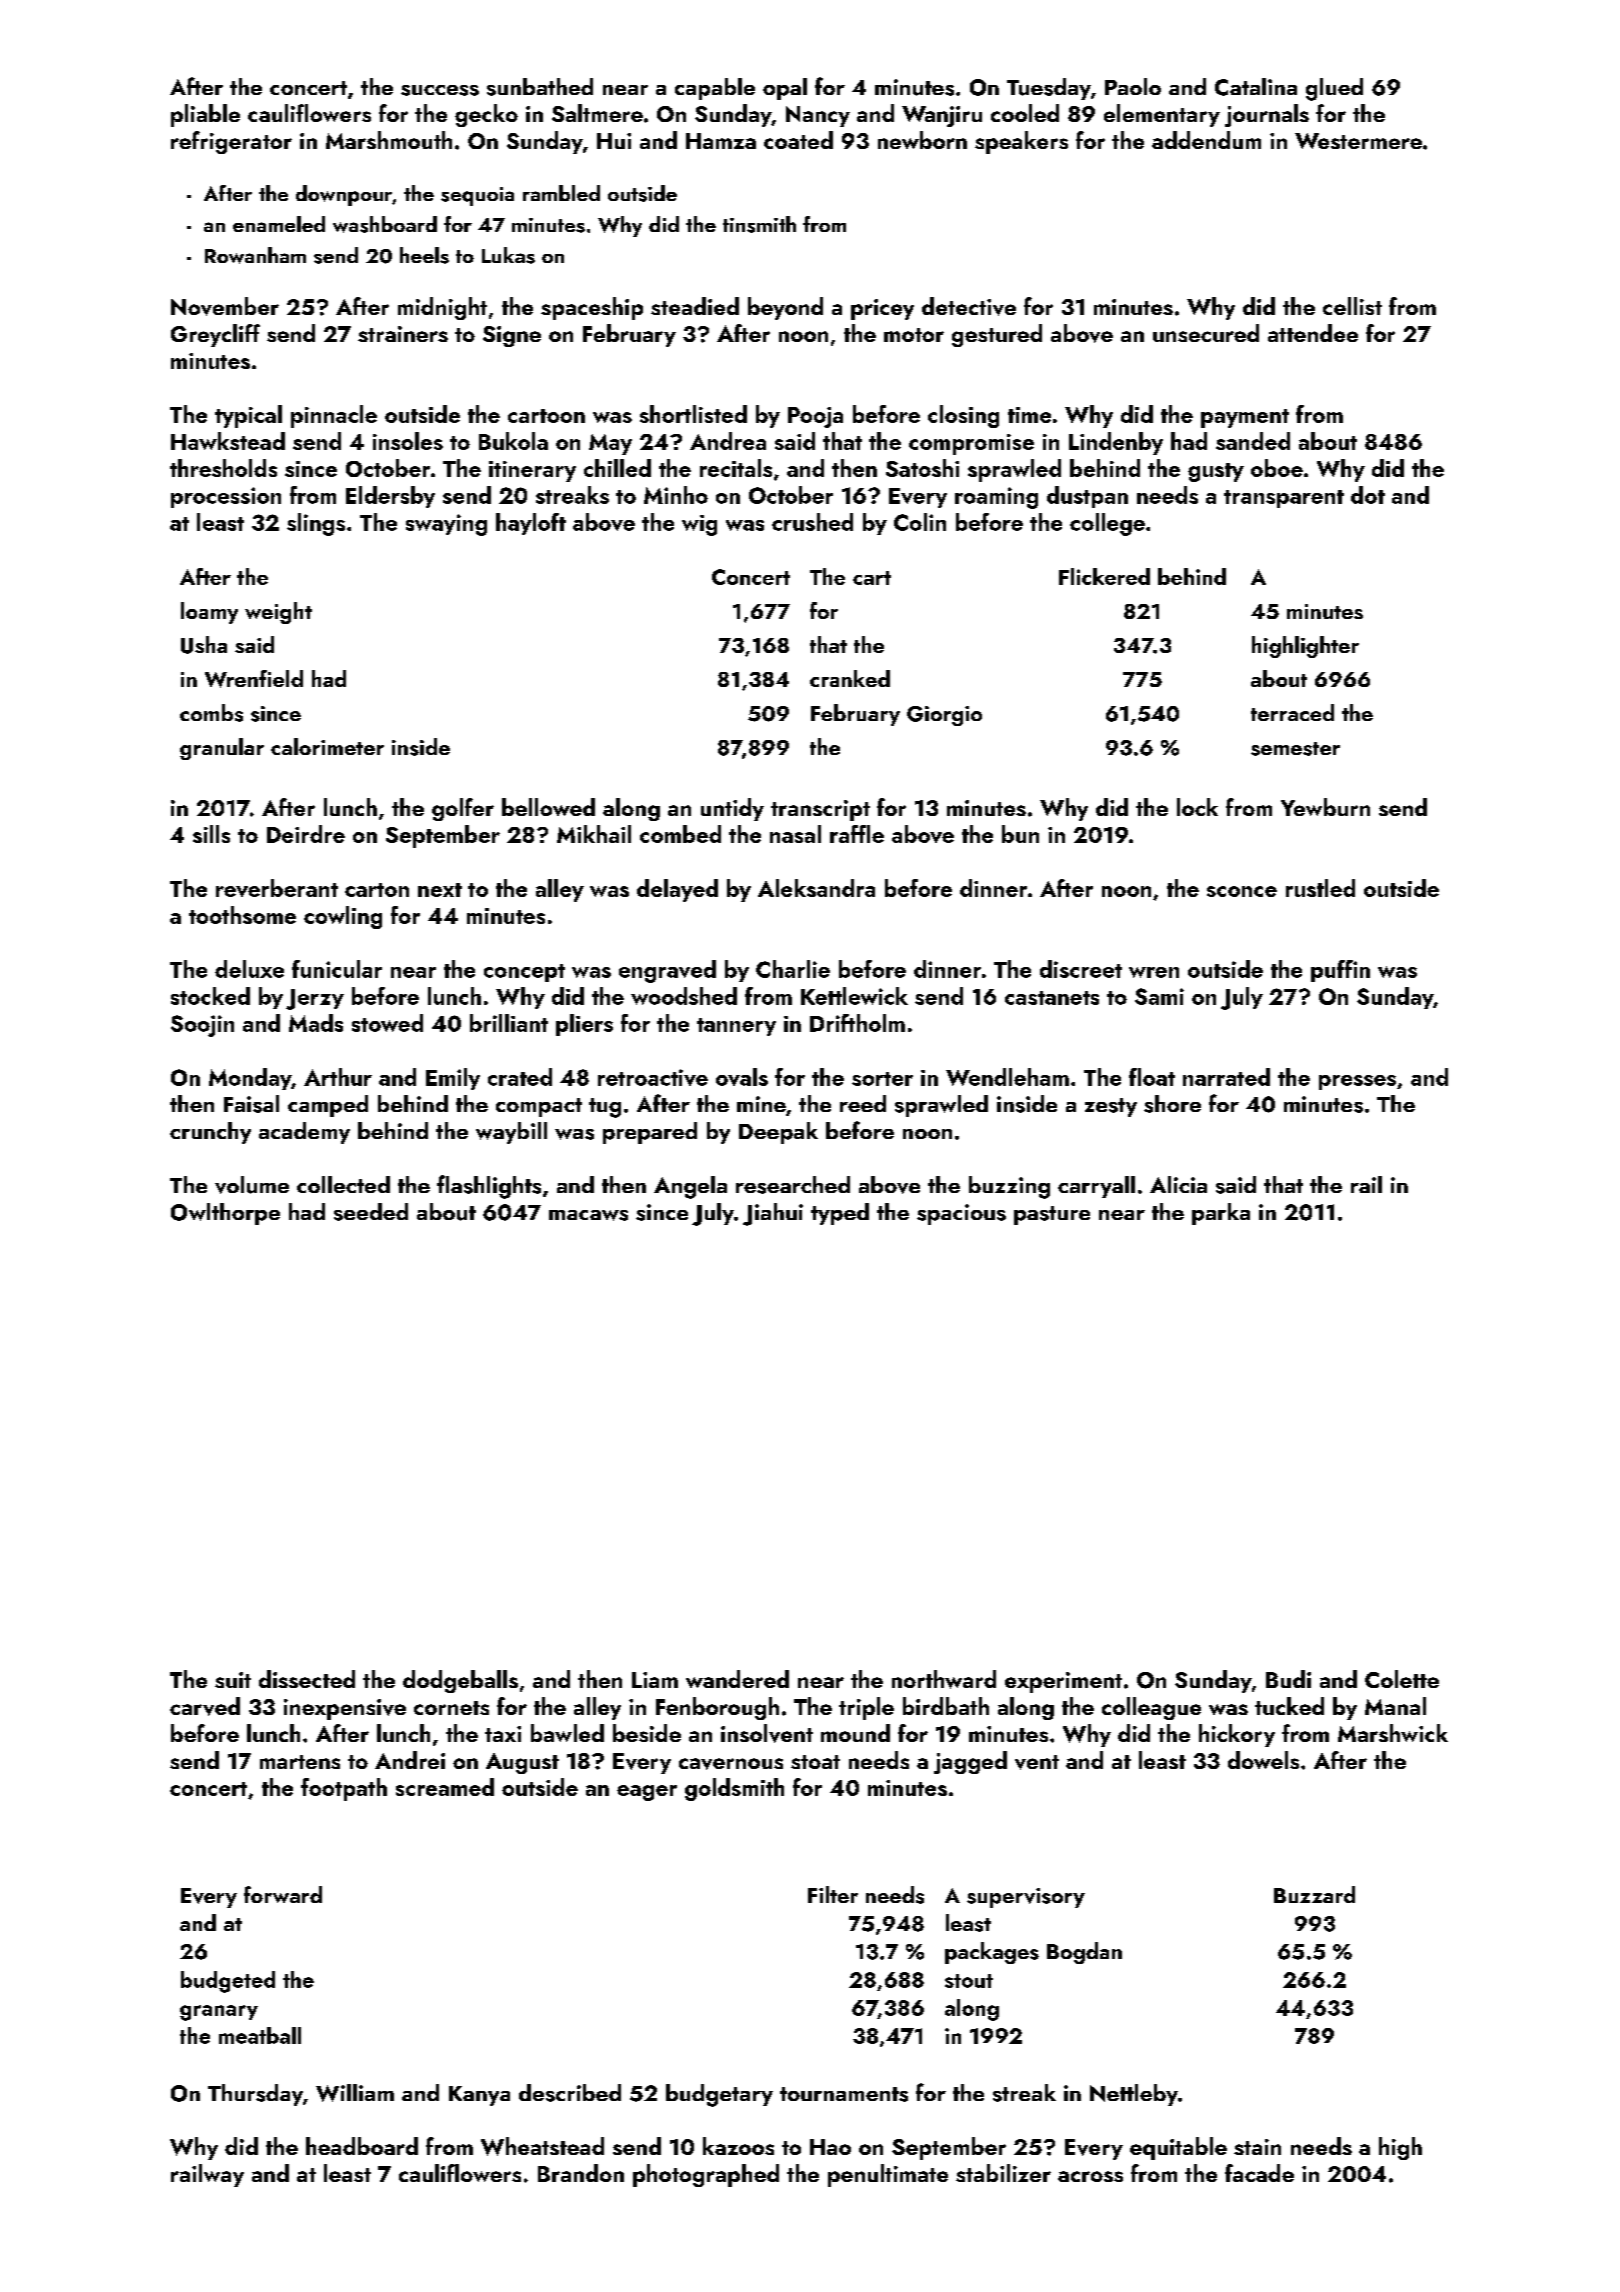 The image size is (1620, 2292). What do you see at coordinates (715, 89) in the document?
I see `capable` at bounding box center [715, 89].
